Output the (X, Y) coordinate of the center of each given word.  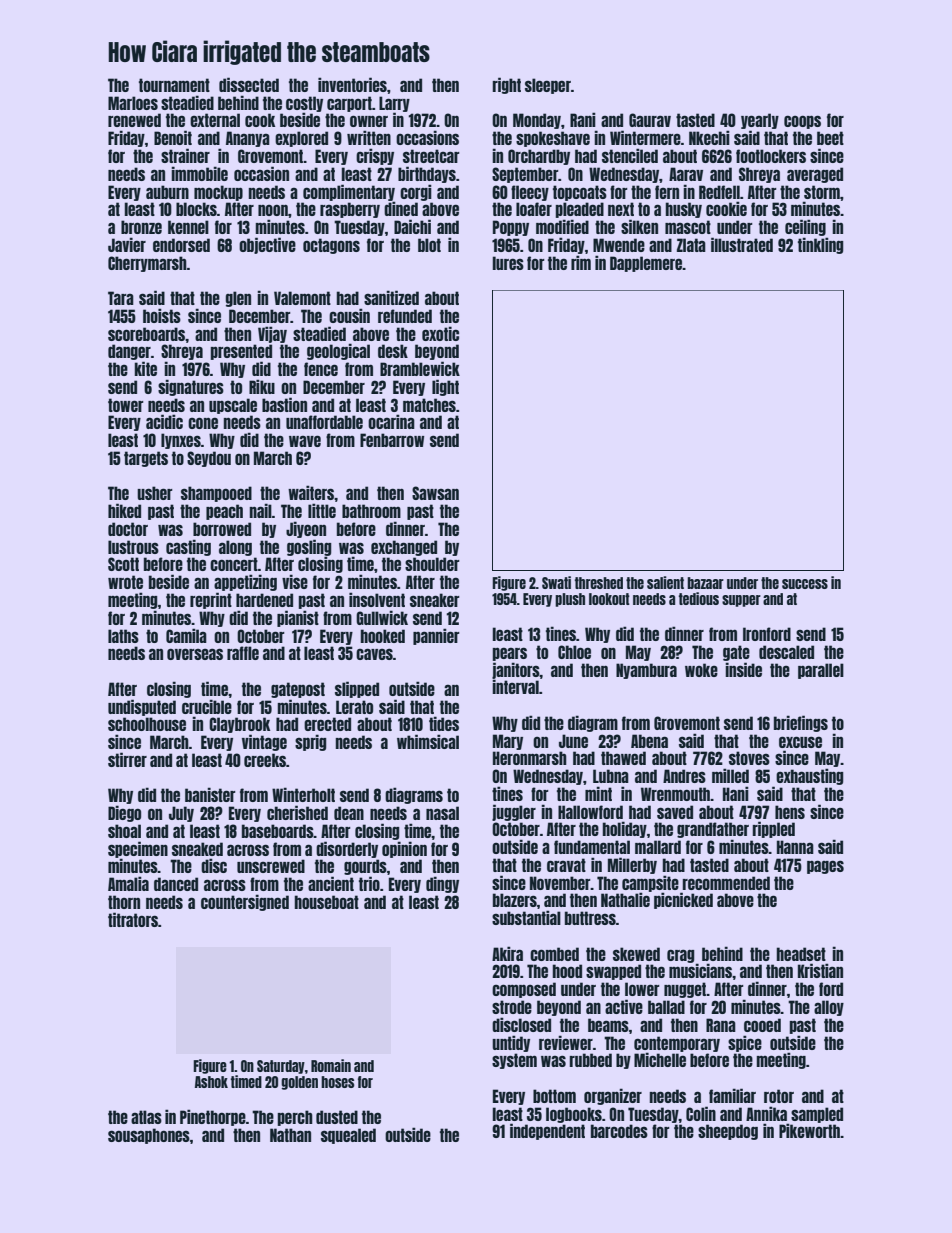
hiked (124, 510)
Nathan (290, 1135)
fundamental (592, 847)
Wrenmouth (676, 794)
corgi (416, 192)
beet (830, 138)
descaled (786, 652)
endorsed (181, 245)
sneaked (197, 849)
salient (665, 582)
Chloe (574, 652)
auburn (167, 192)
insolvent (377, 599)
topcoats (580, 193)
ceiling (805, 227)
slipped (357, 689)
